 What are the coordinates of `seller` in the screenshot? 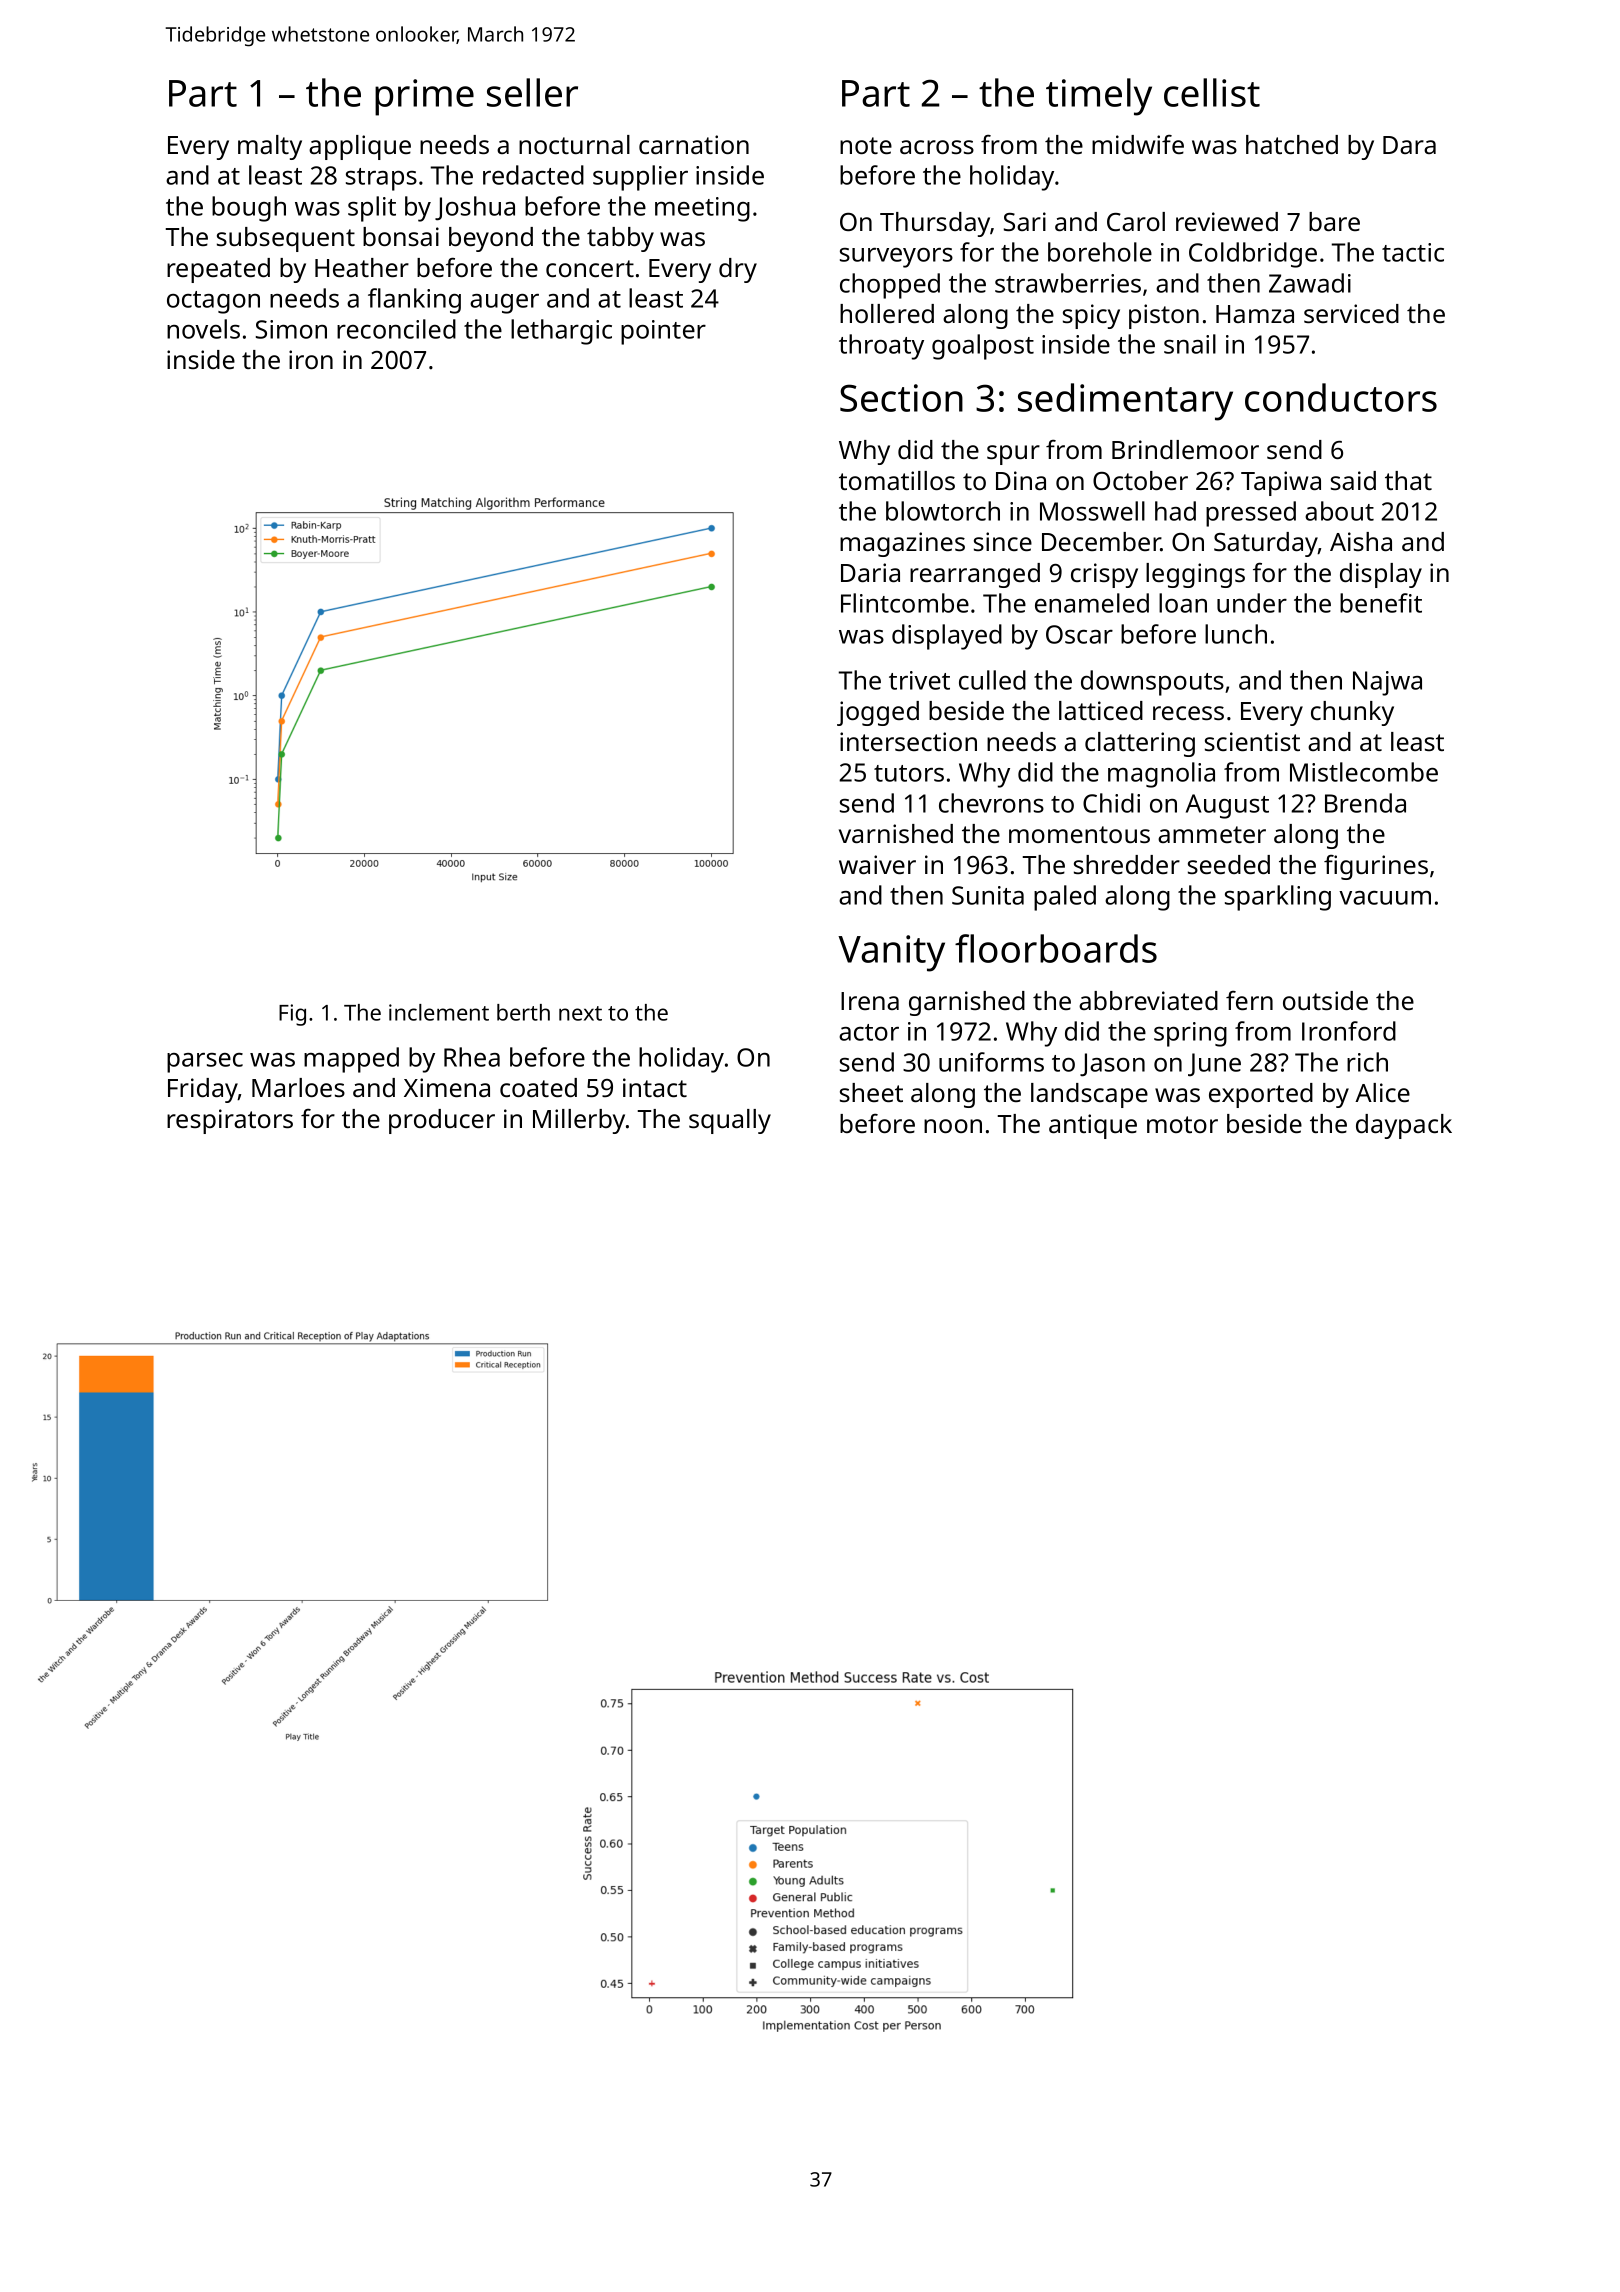 It's located at (532, 92).
